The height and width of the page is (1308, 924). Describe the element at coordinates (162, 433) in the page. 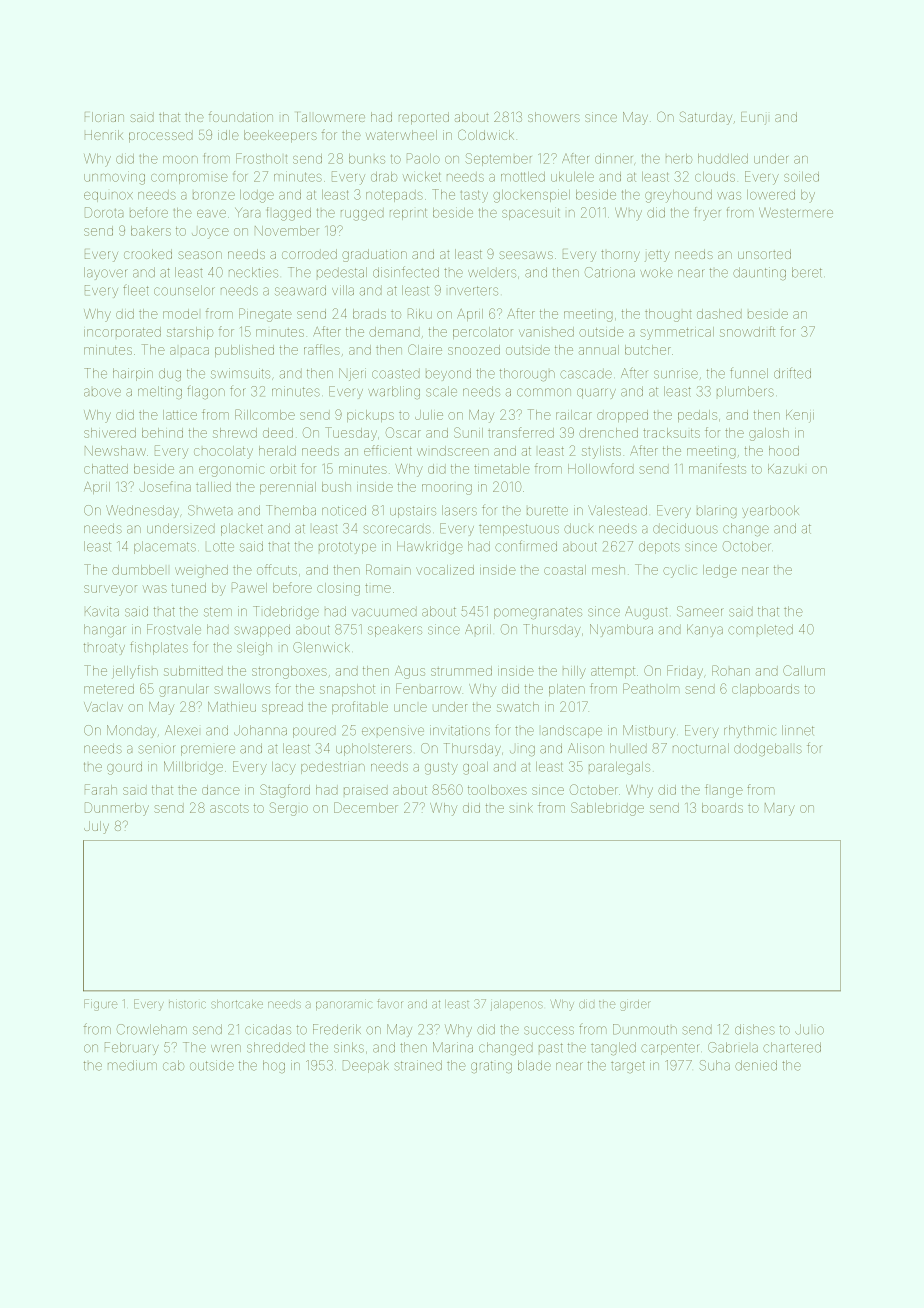

I see `behind` at that location.
